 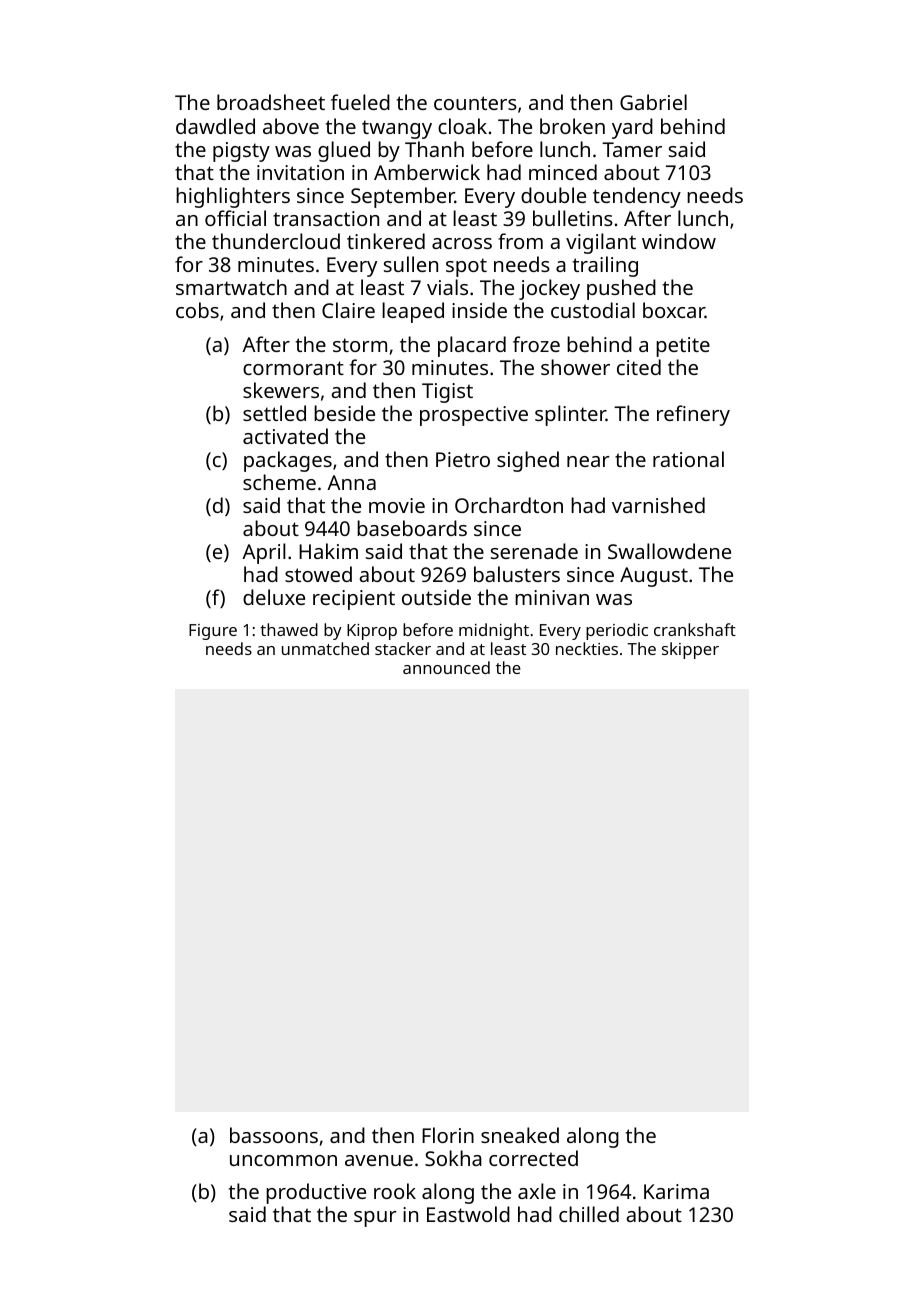 I want to click on skipper, so click(x=690, y=650).
